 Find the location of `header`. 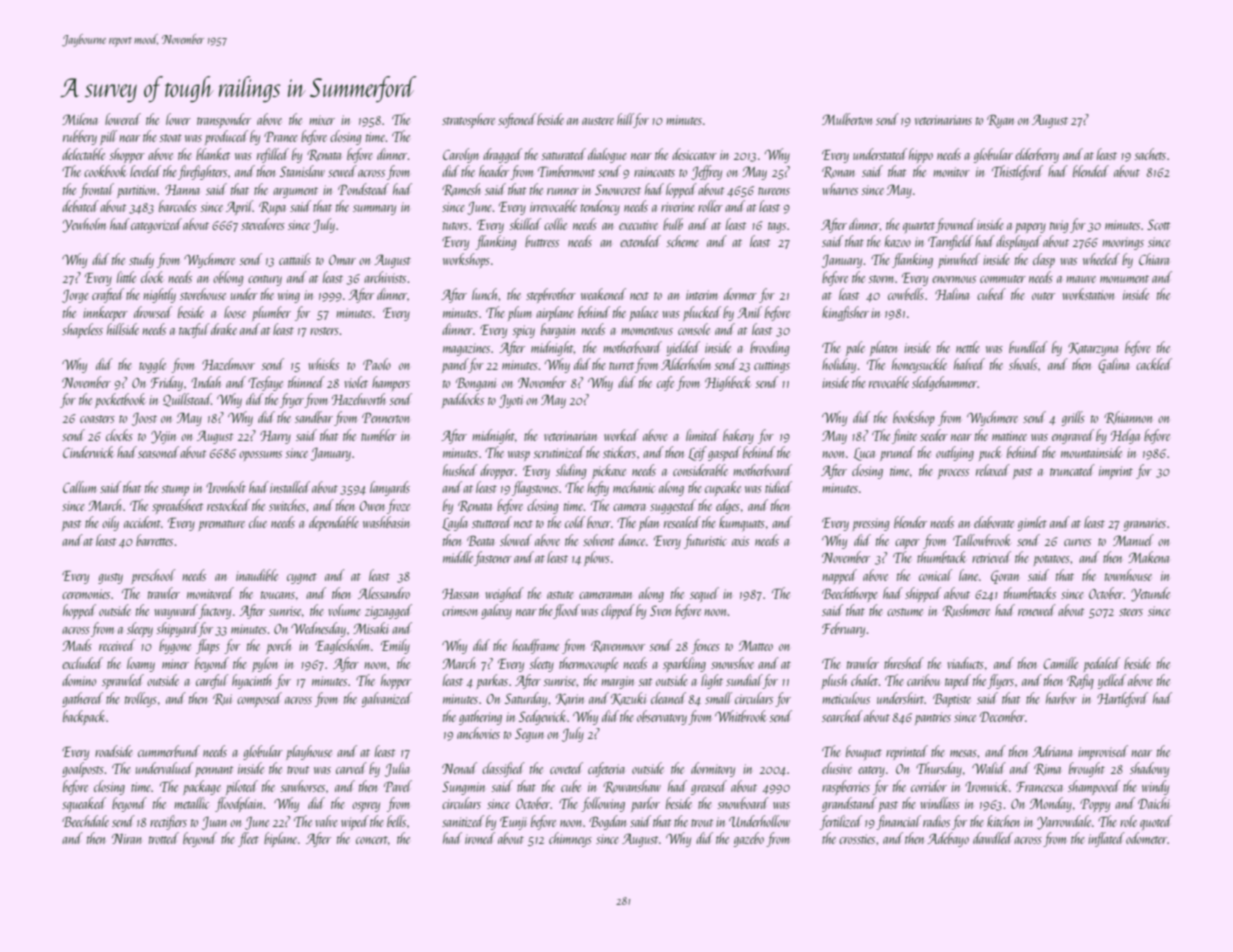

header is located at coordinates (494, 171).
